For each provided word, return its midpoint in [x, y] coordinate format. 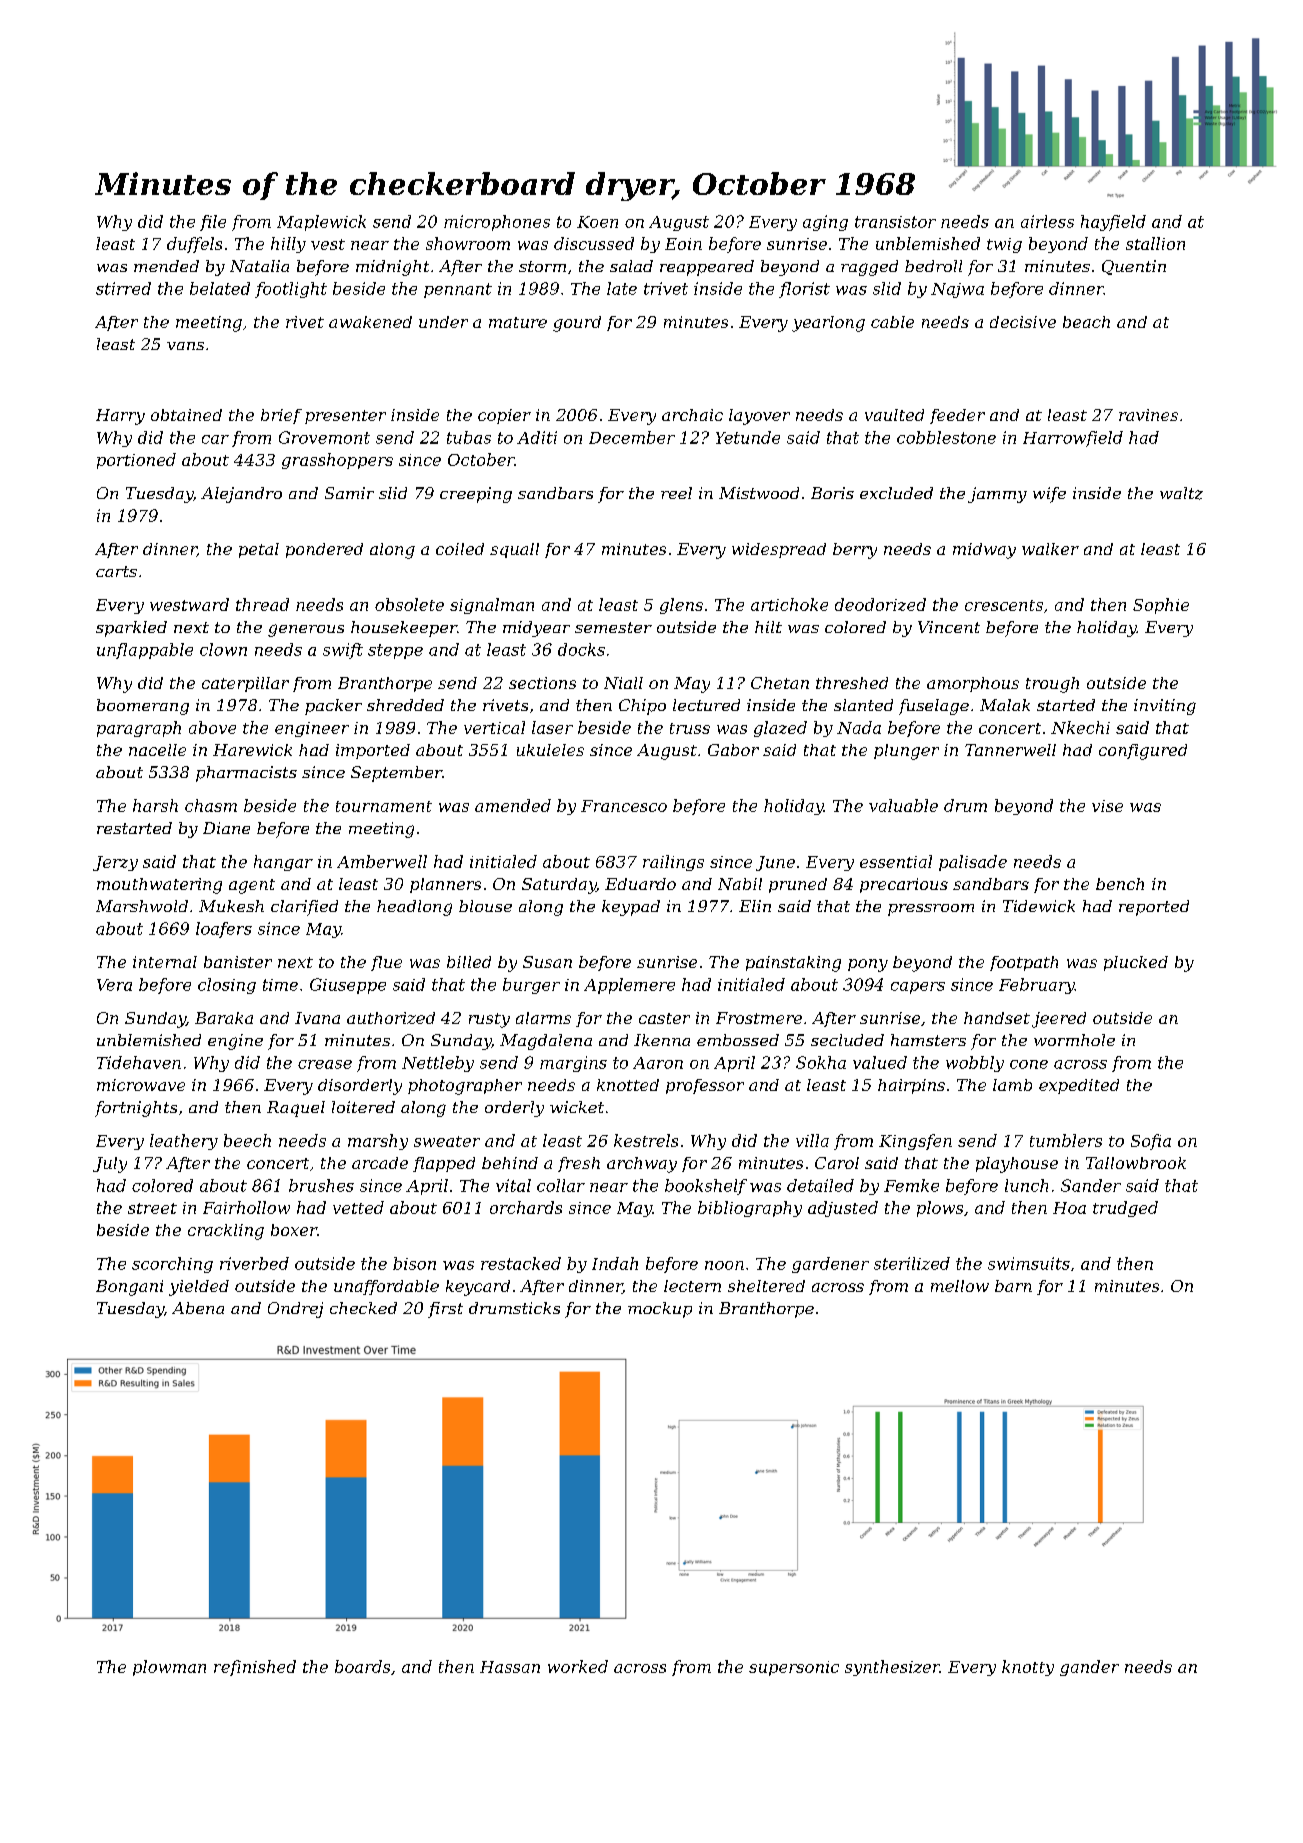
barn [1013, 1286]
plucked [1136, 963]
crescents [1004, 605]
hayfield [1113, 223]
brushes [321, 1185]
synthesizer [892, 1668]
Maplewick [321, 223]
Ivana [317, 1018]
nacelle [157, 750]
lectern [692, 1286]
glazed [780, 729]
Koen [597, 222]
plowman [169, 1668]
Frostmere [759, 1018]
